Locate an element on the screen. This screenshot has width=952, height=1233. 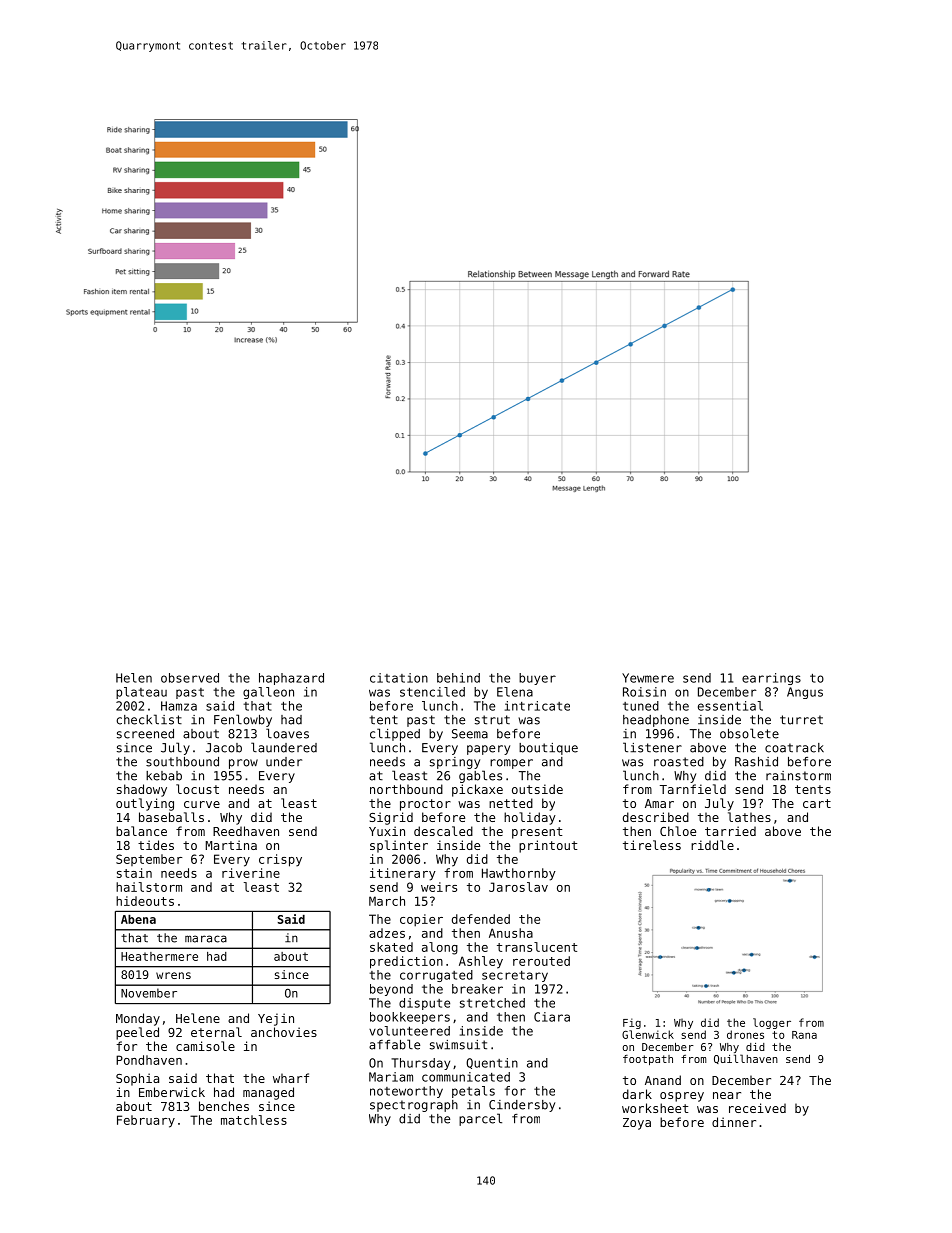
riverine is located at coordinates (251, 873).
